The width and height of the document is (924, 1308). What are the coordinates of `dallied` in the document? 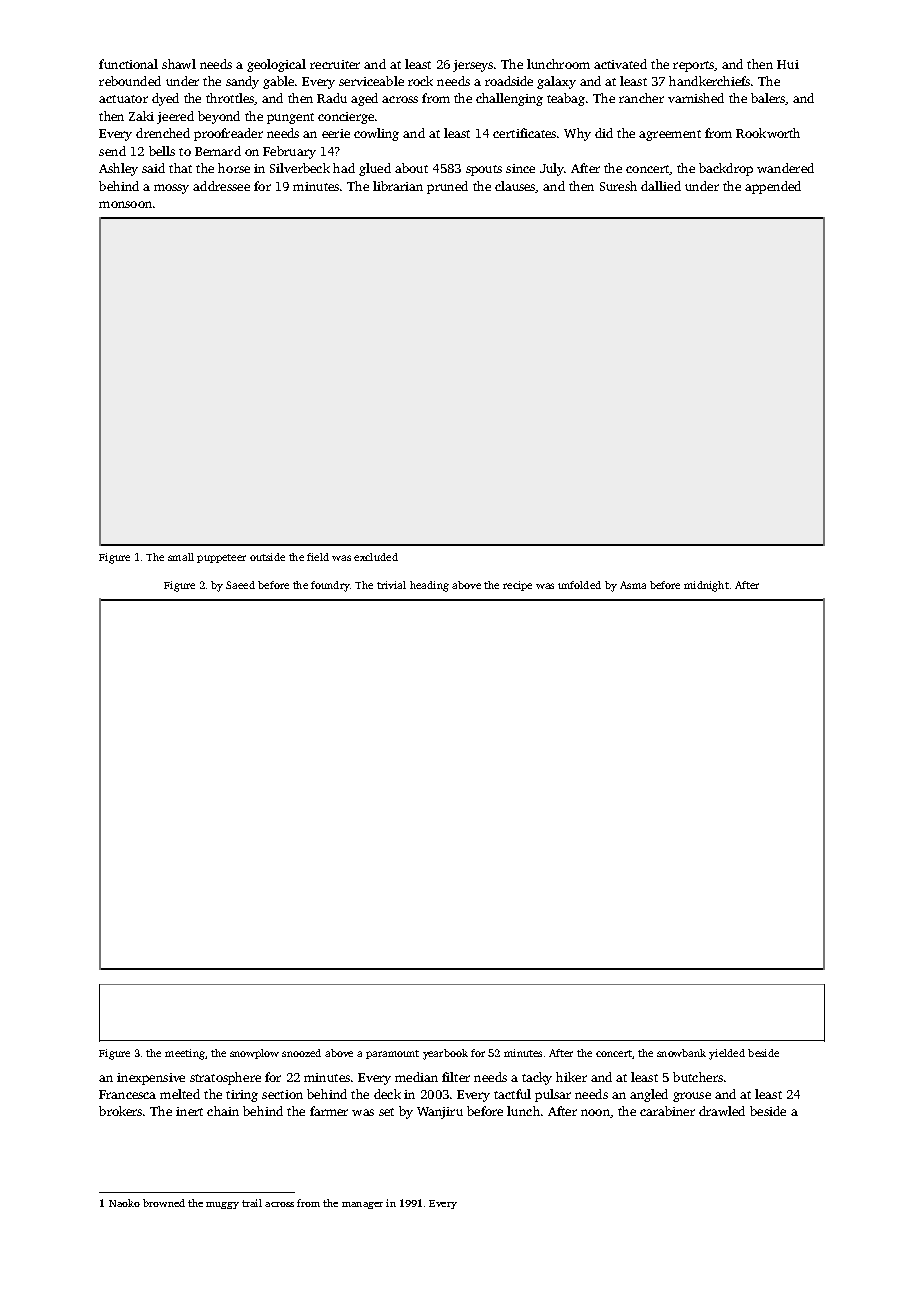 It's located at (661, 186).
